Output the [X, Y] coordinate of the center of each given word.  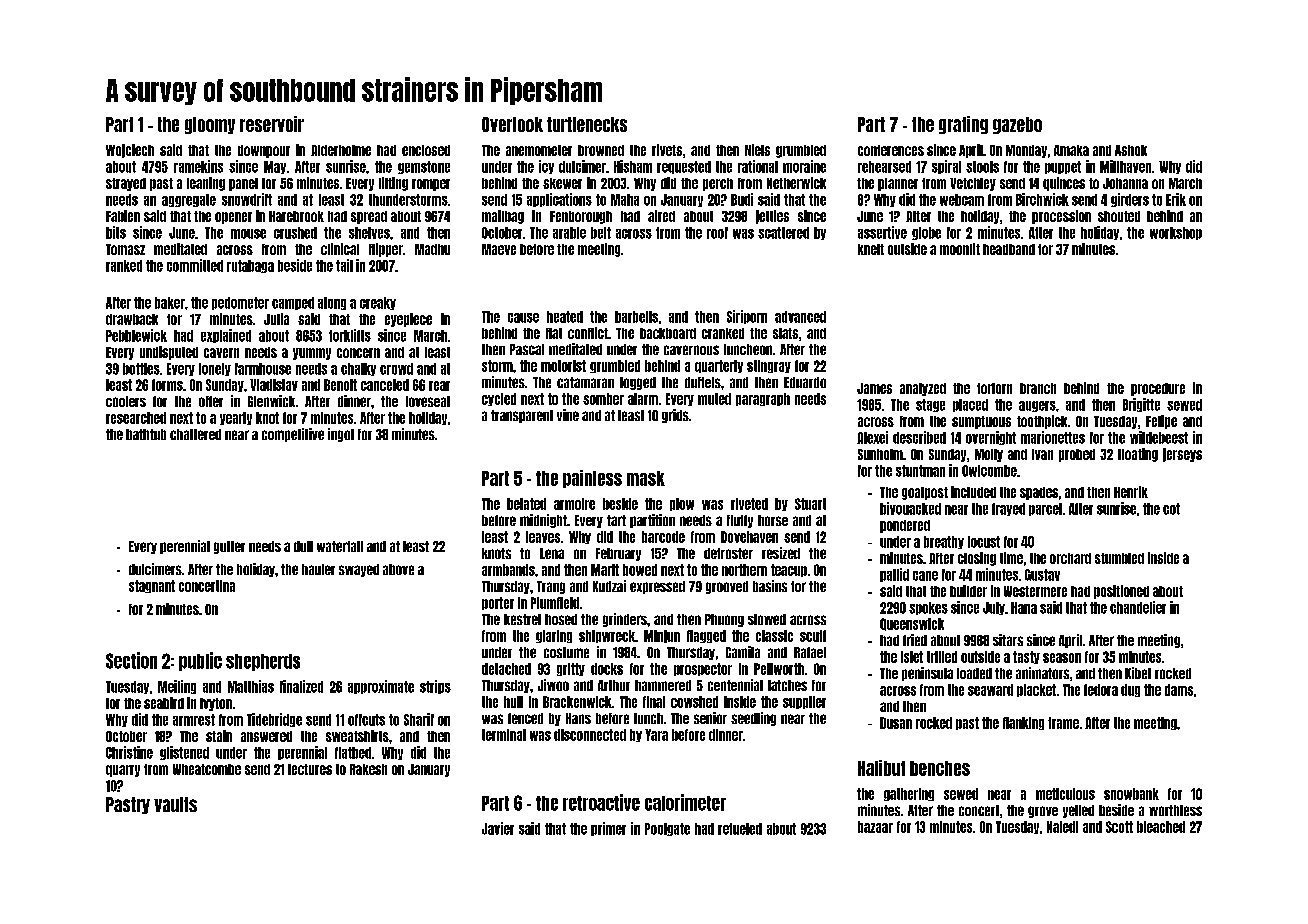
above [398, 569]
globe [926, 233]
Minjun [662, 636]
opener [233, 218]
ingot [341, 435]
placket [1036, 690]
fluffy [740, 521]
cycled [499, 399]
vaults [175, 804]
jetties [772, 217]
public [200, 661]
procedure [1158, 389]
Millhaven [1125, 166]
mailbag [503, 217]
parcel [1045, 509]
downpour [264, 151]
